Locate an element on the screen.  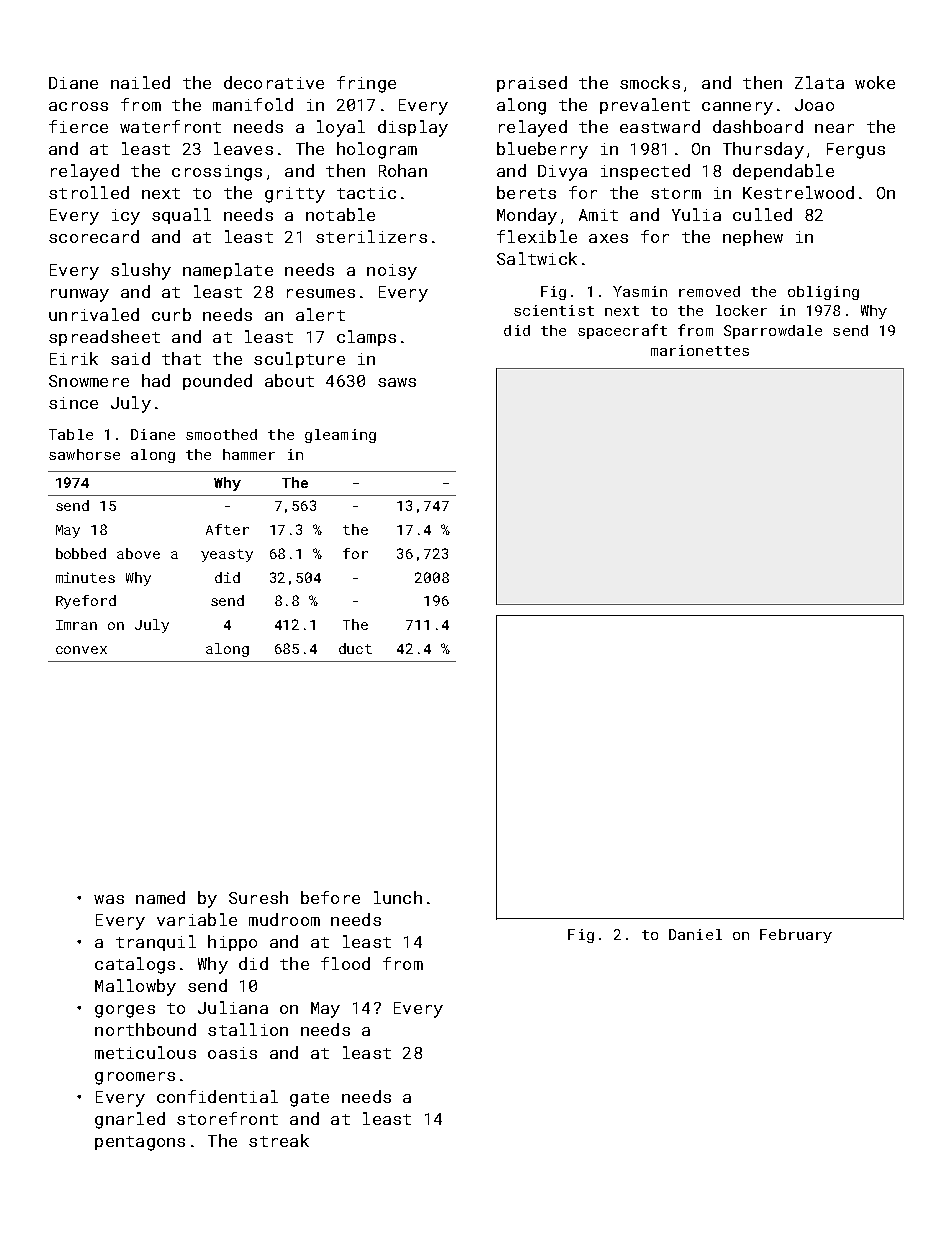
convex is located at coordinates (81, 650).
